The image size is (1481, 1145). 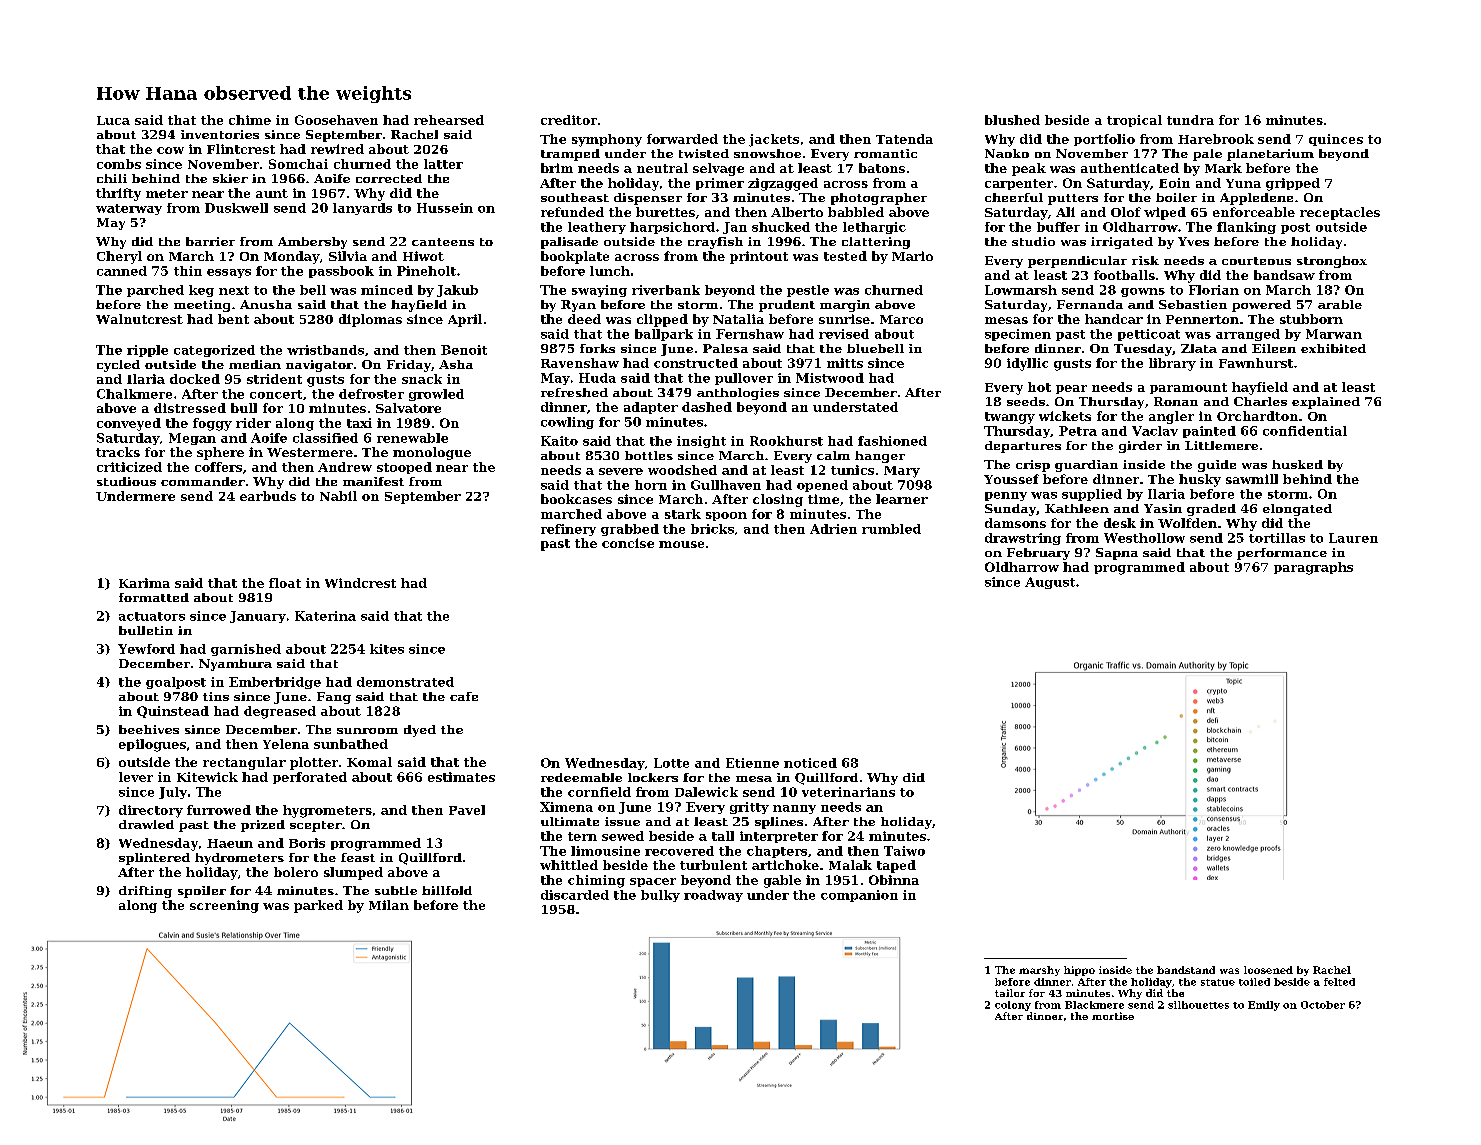 What do you see at coordinates (610, 271) in the image?
I see `lunch` at bounding box center [610, 271].
